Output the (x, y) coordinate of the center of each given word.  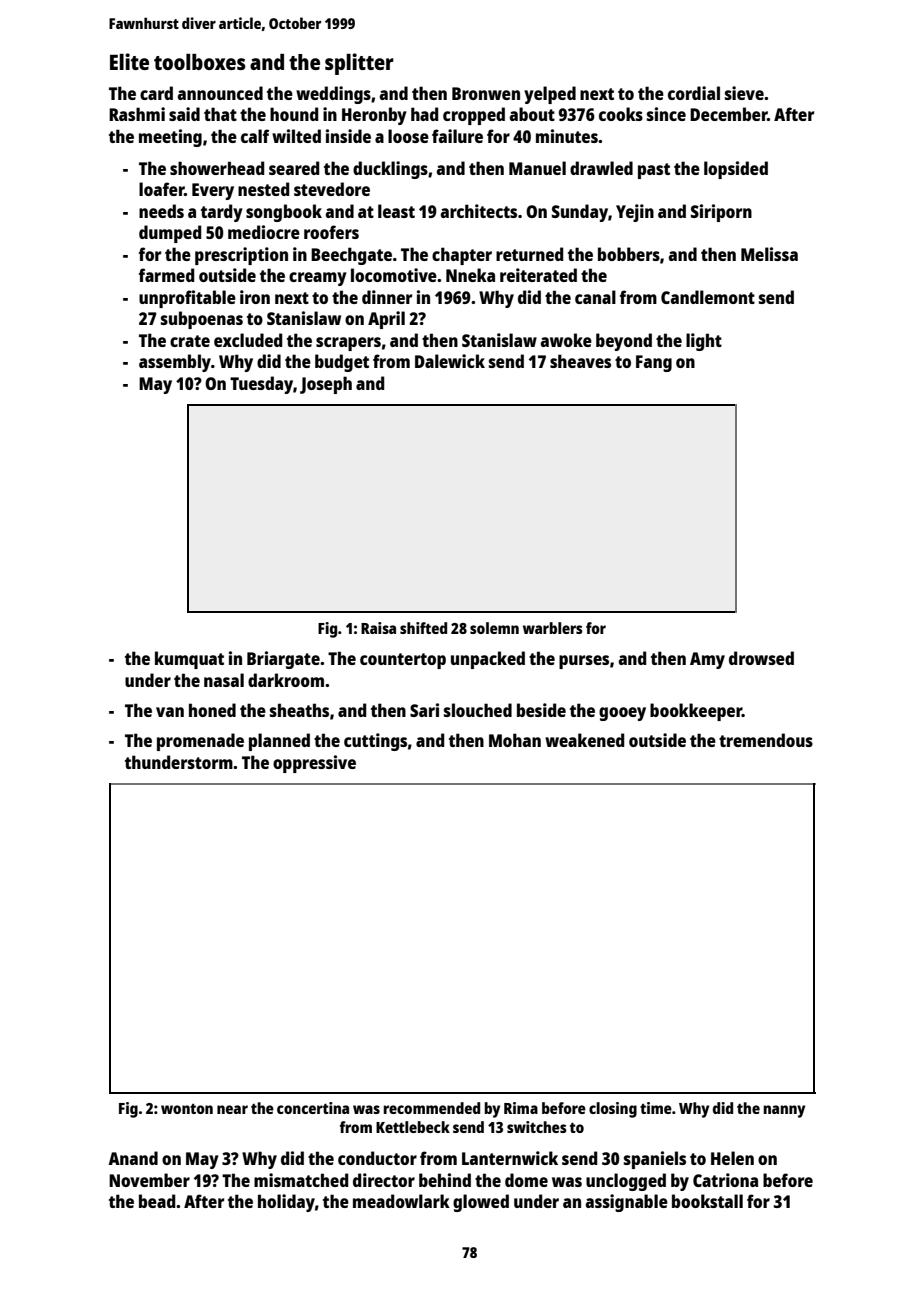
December (728, 114)
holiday (286, 1203)
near (232, 1109)
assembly (175, 363)
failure (457, 136)
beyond (624, 342)
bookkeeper (696, 712)
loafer (161, 189)
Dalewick (450, 361)
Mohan (515, 740)
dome (526, 1180)
